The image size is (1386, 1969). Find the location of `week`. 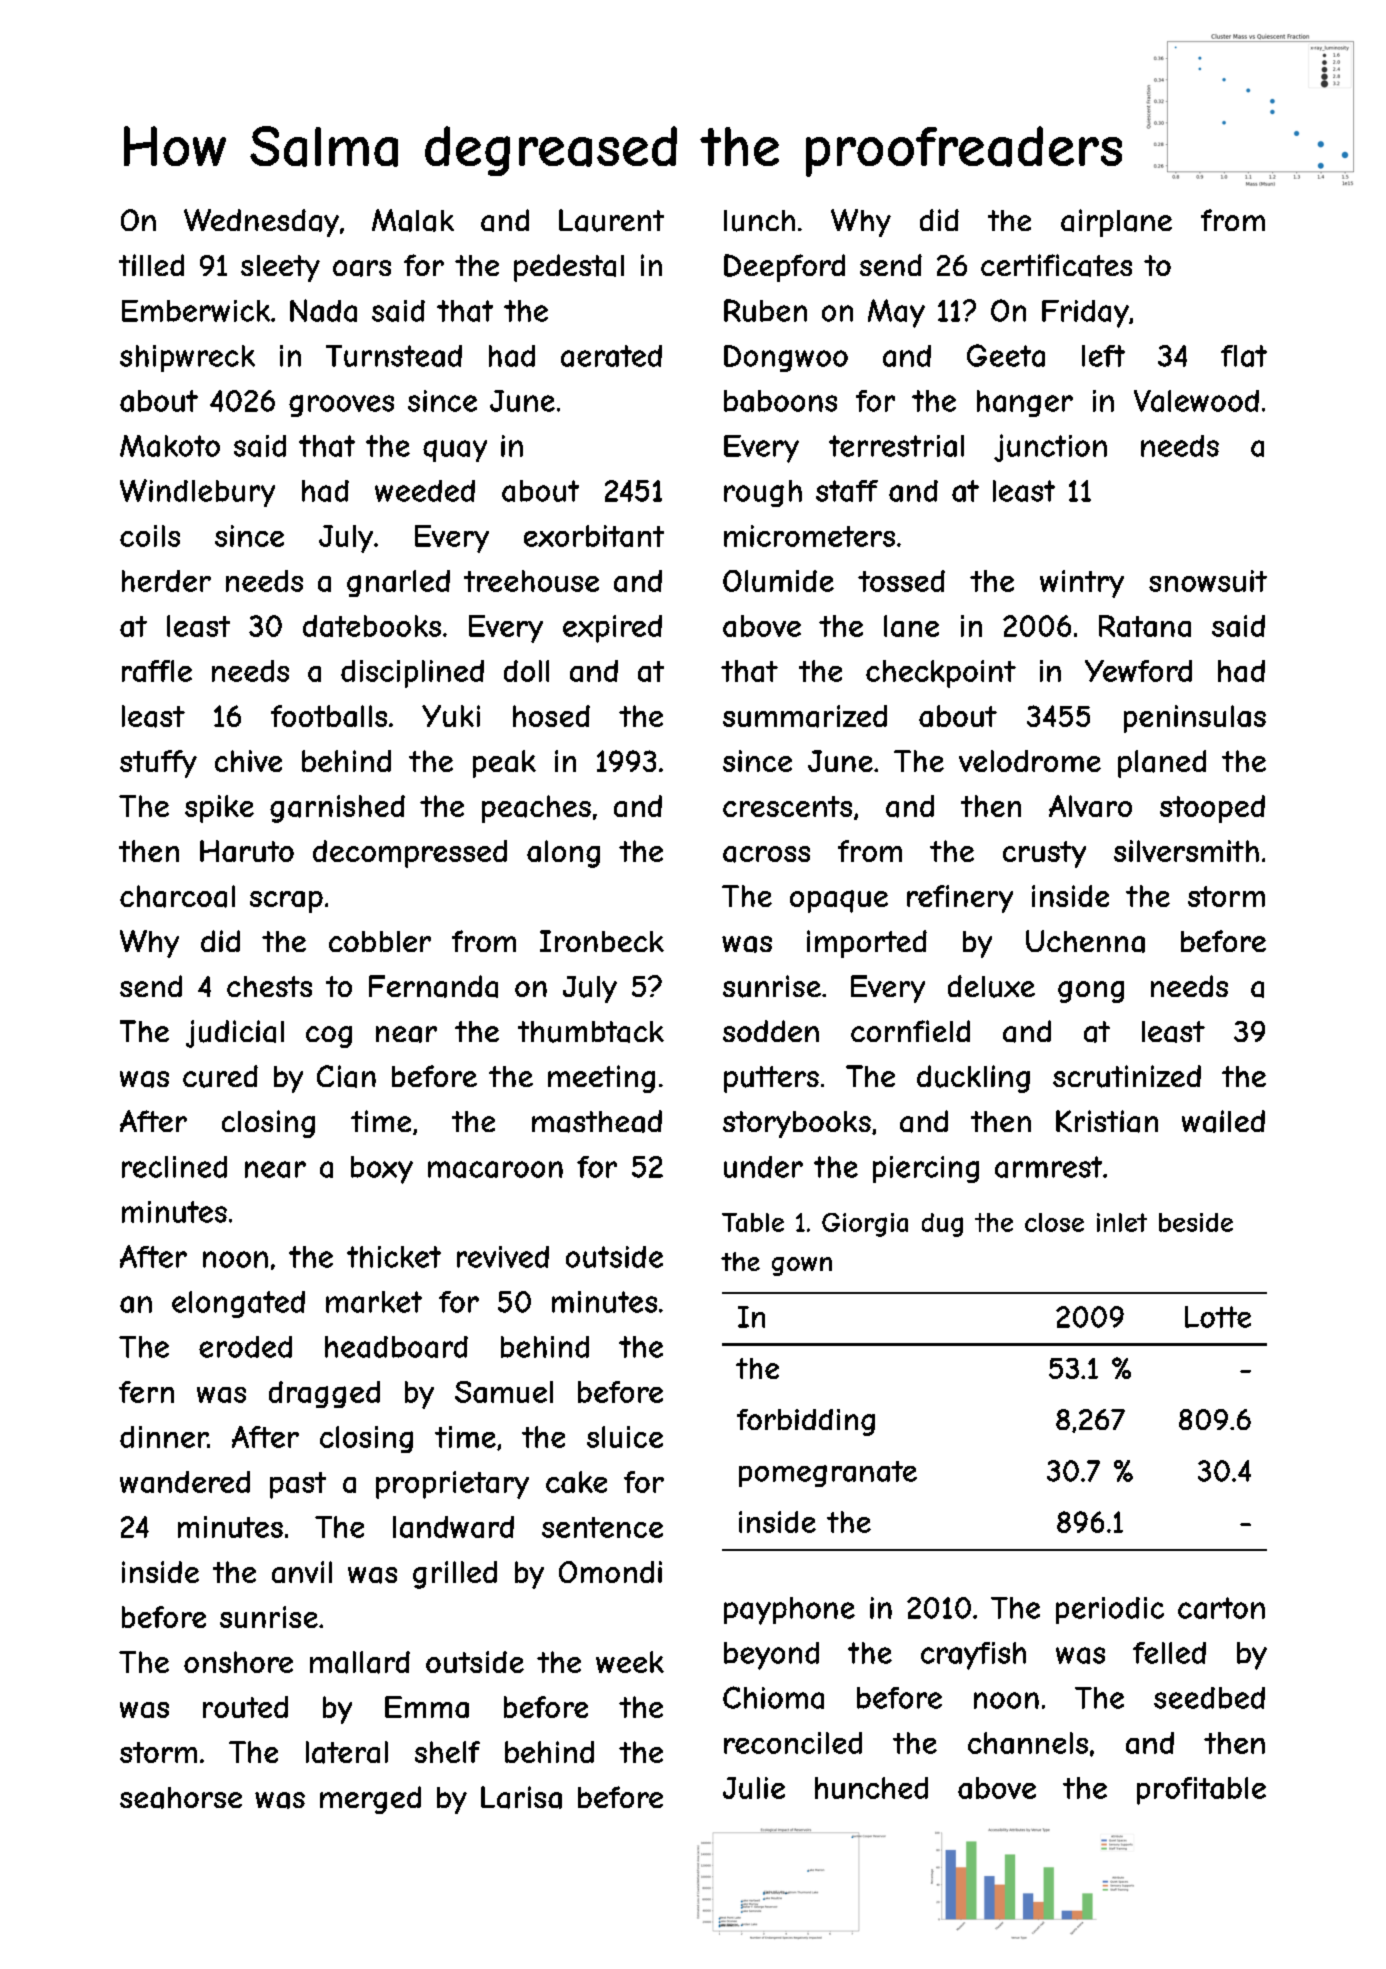

week is located at coordinates (630, 1662).
